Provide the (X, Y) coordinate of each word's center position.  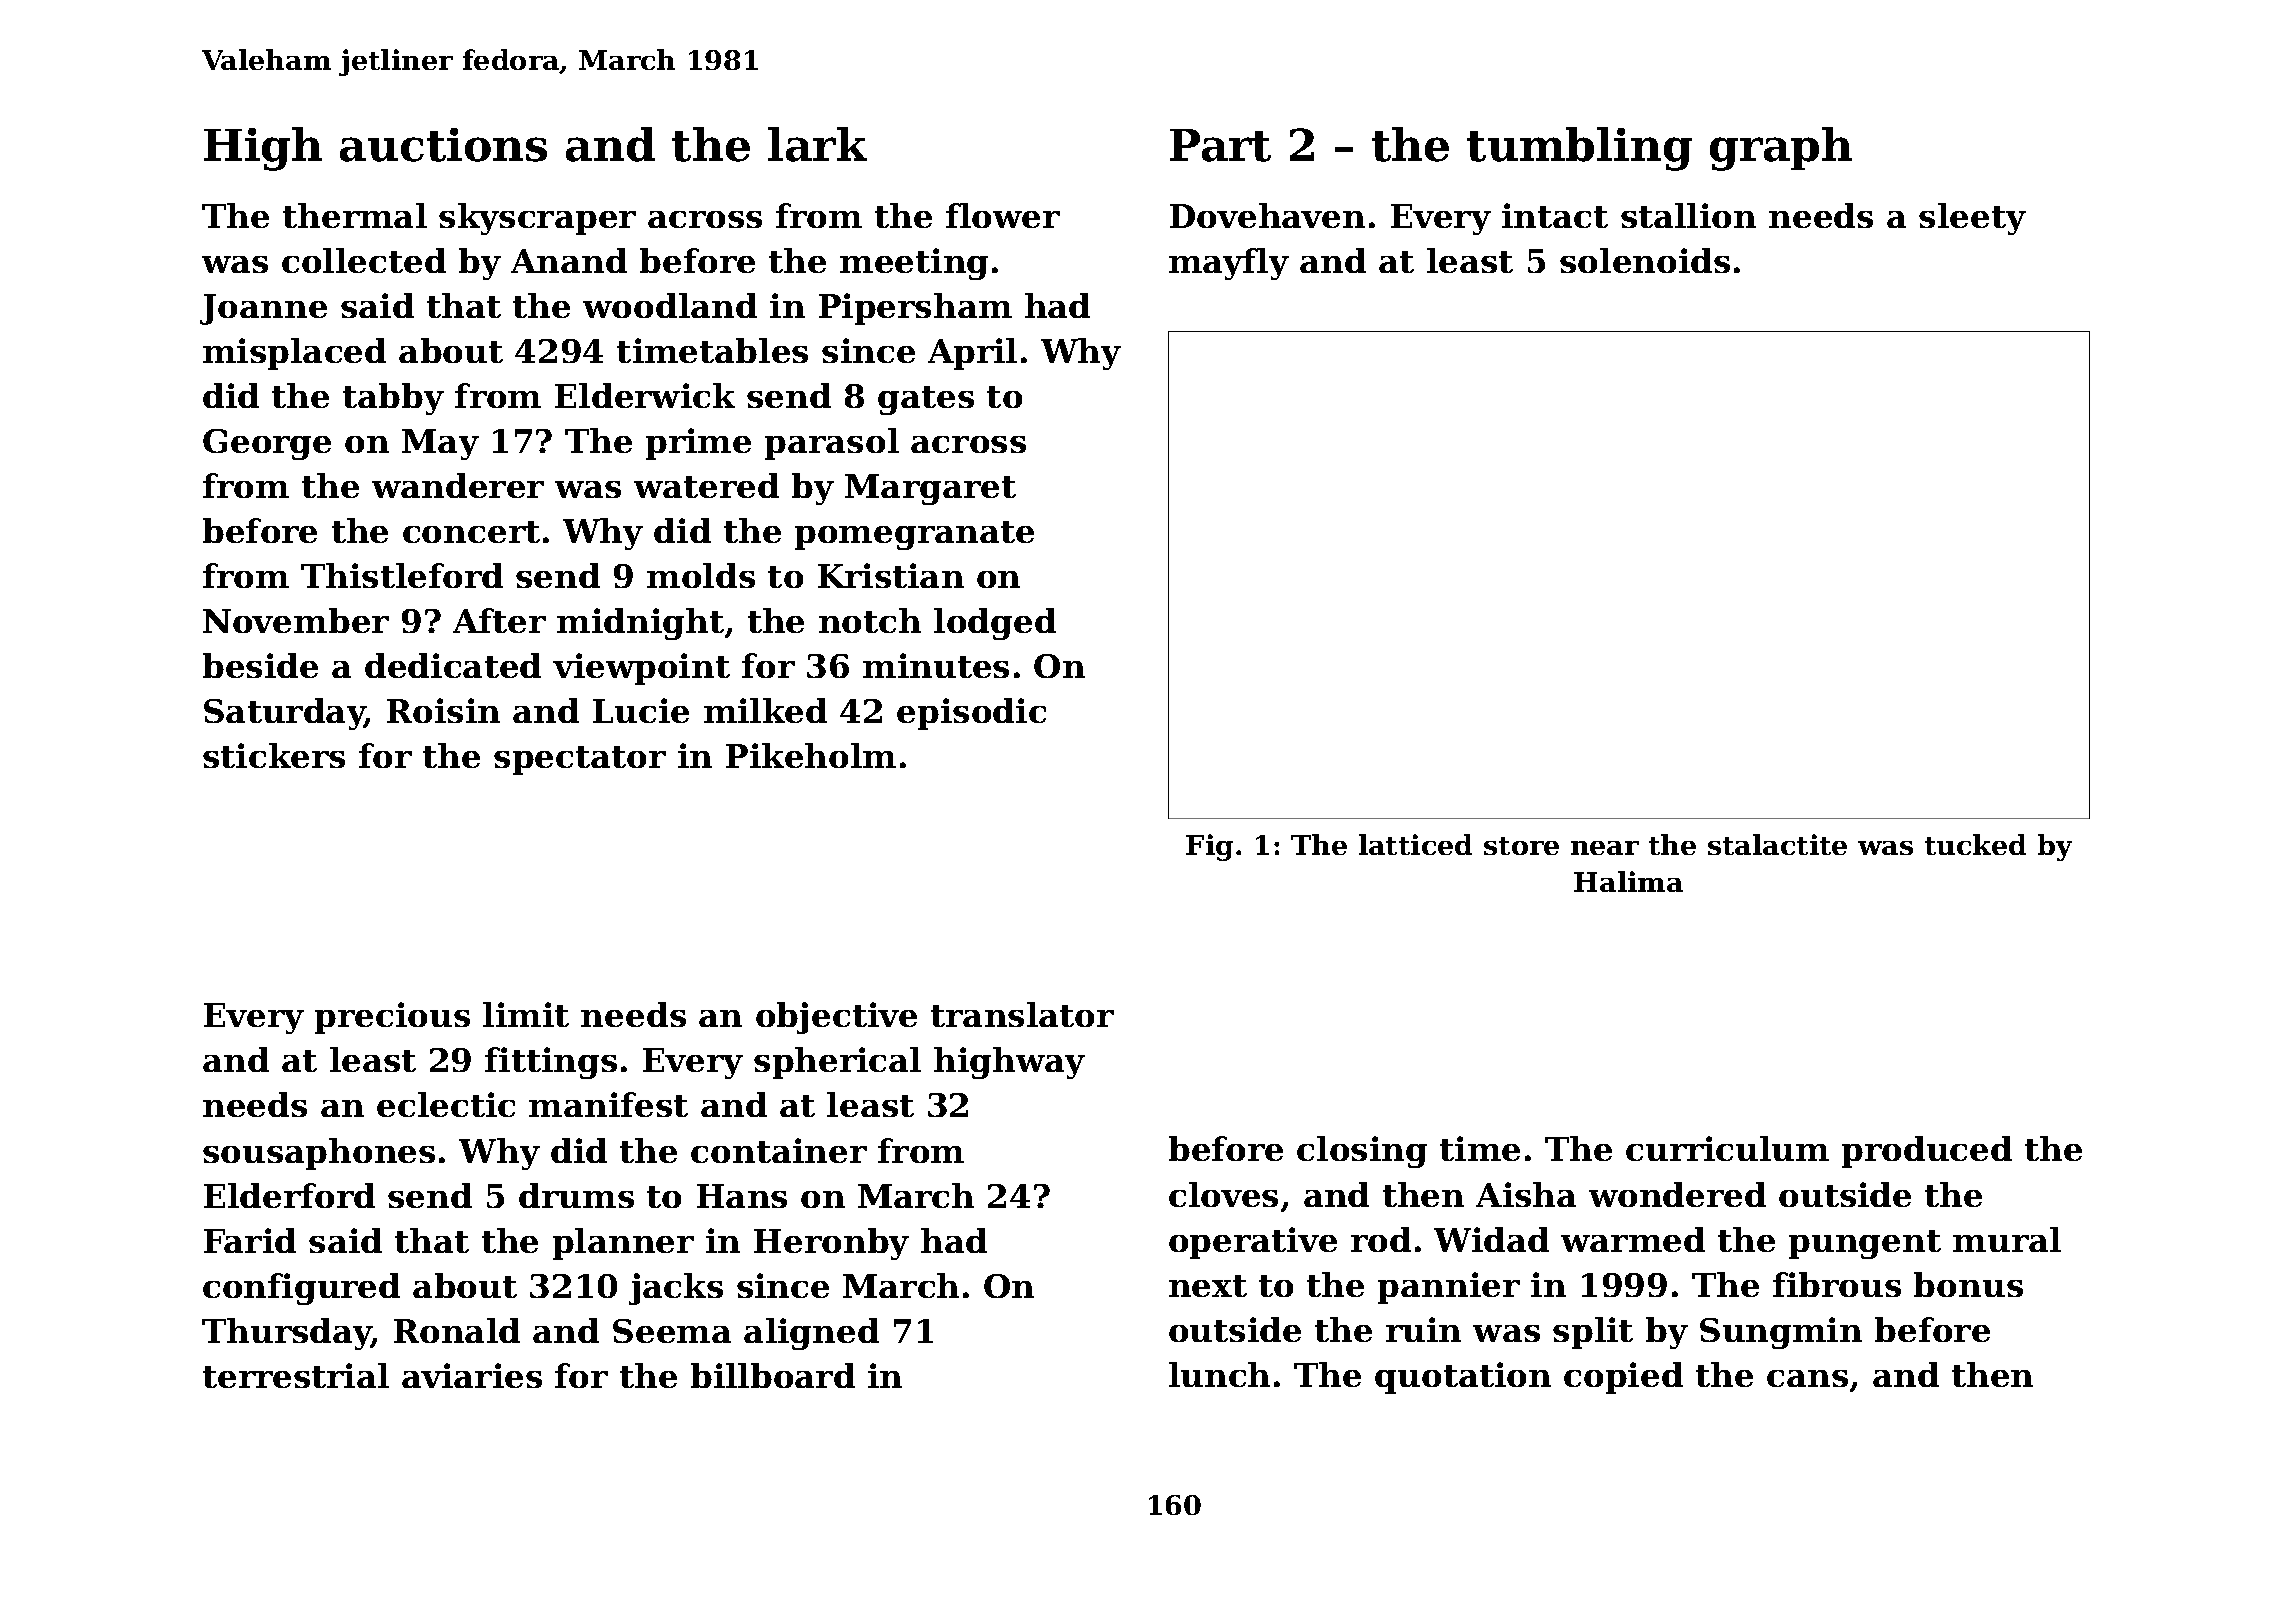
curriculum (1727, 1148)
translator (1022, 1014)
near (1605, 848)
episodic (971, 714)
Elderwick (645, 395)
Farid (250, 1240)
